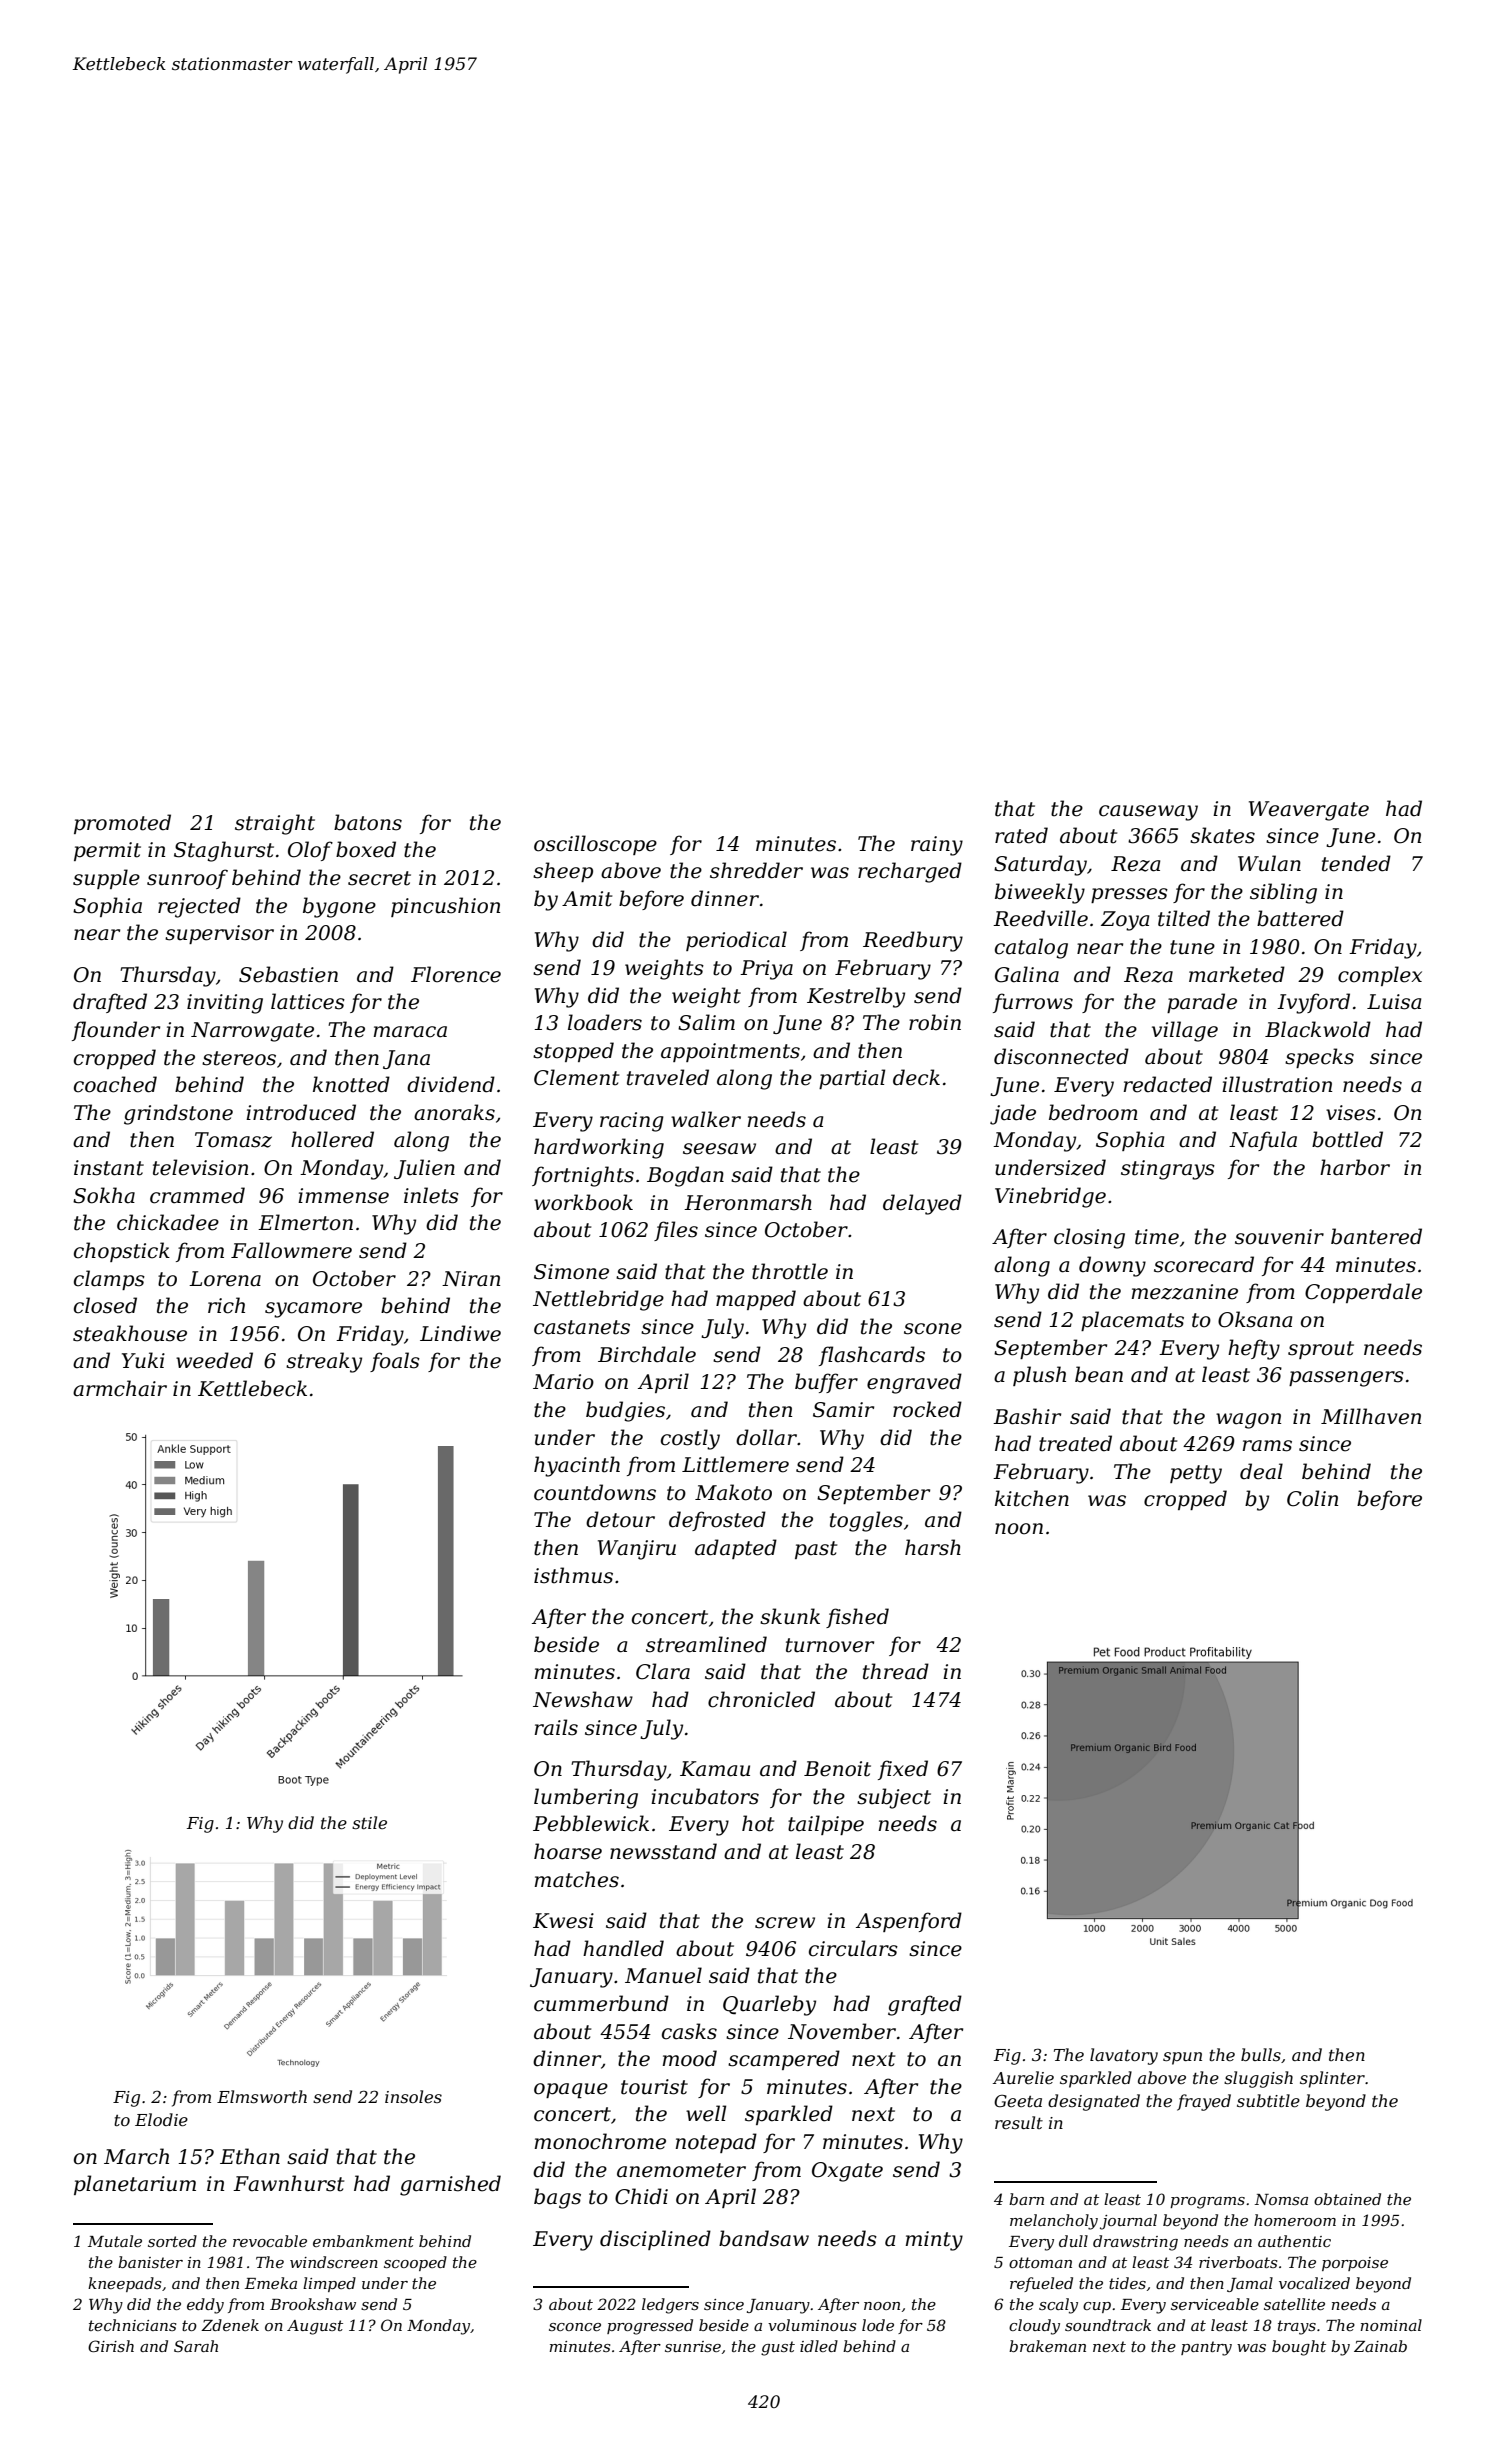 This screenshot has width=1496, height=2464. What do you see at coordinates (785, 1923) in the screenshot?
I see `screw` at bounding box center [785, 1923].
